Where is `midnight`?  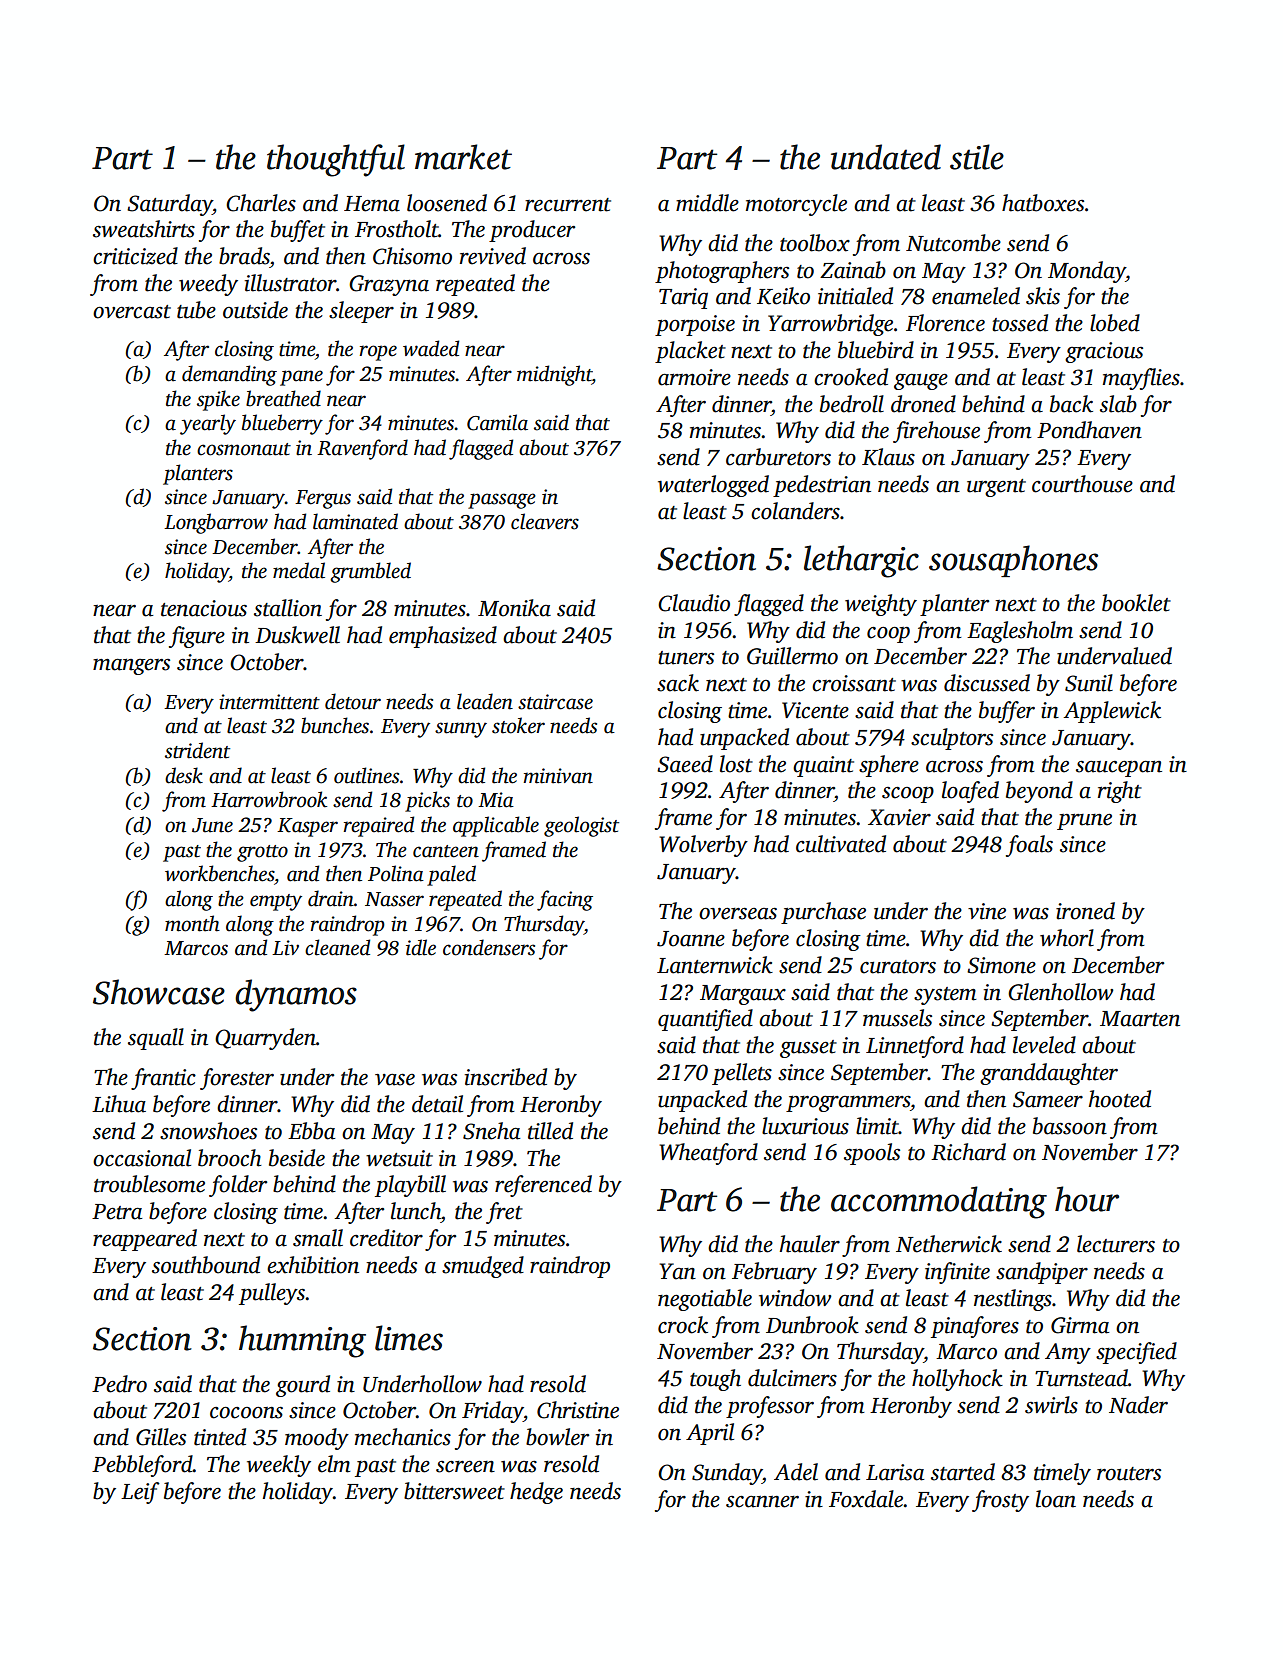 midnight is located at coordinates (554, 375).
